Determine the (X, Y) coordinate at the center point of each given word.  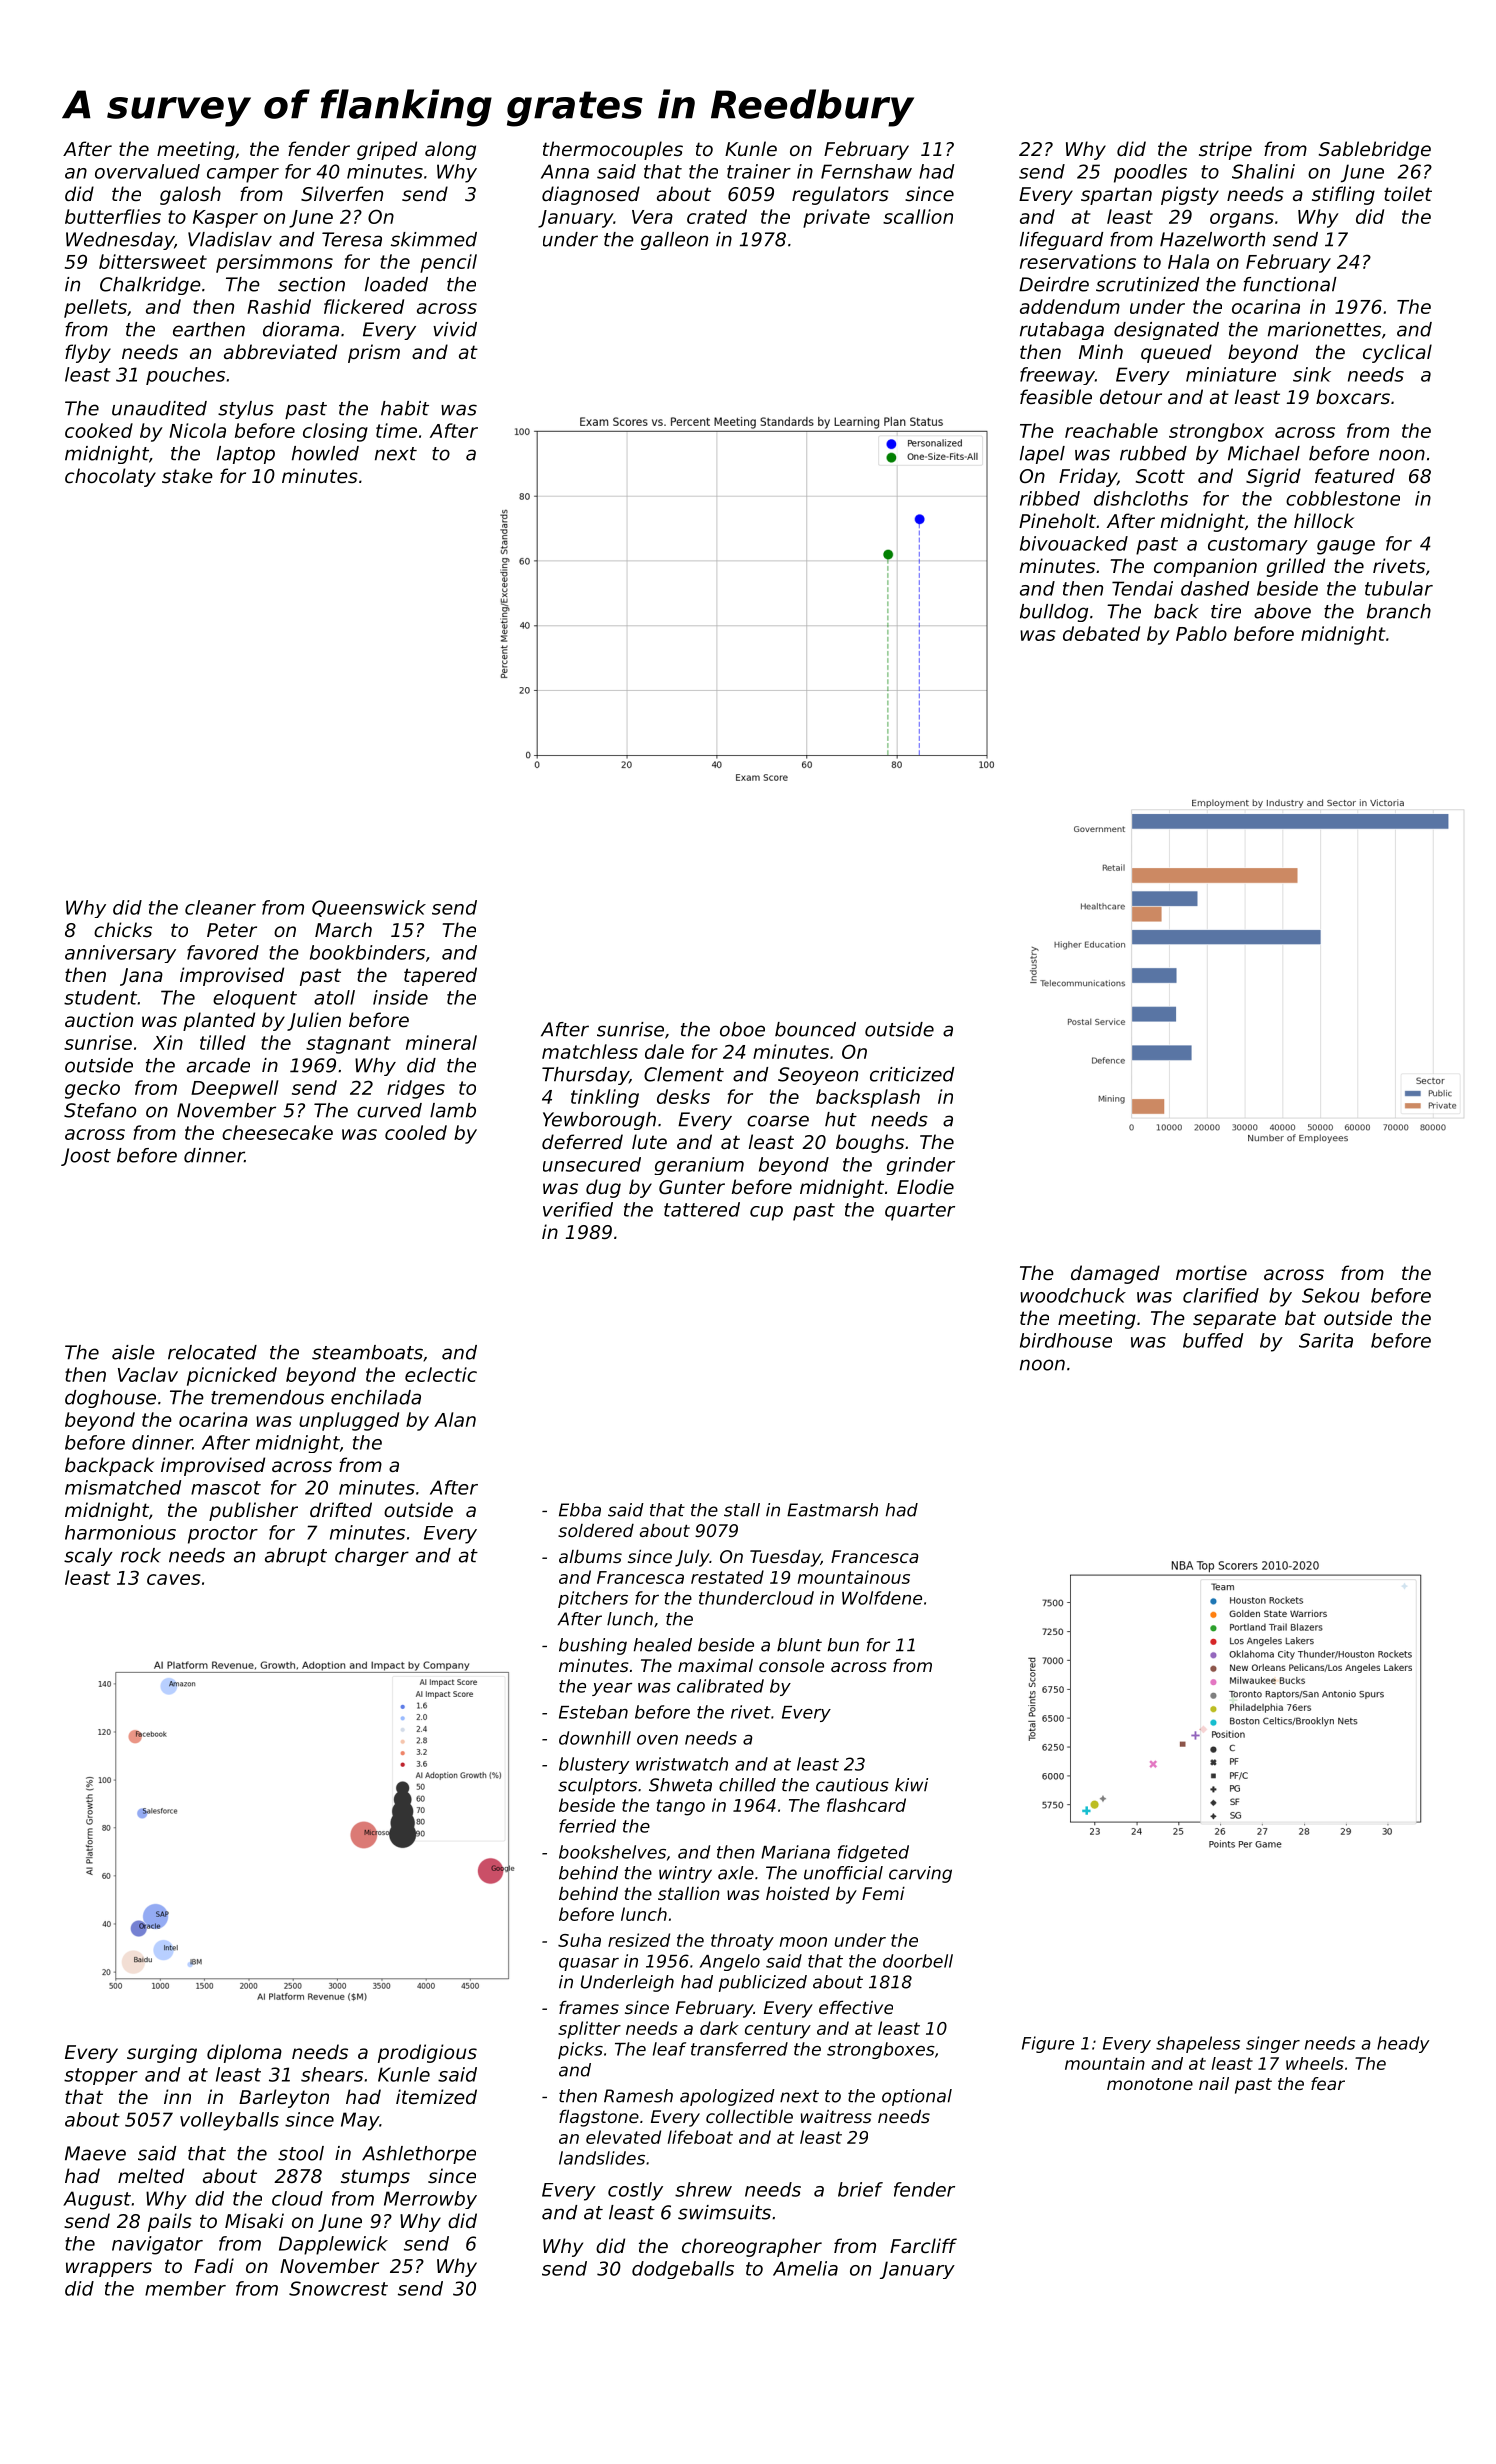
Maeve (95, 2153)
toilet (1408, 193)
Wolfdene (882, 1598)
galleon (674, 241)
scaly (88, 1557)
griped (387, 150)
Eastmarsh (832, 1510)
